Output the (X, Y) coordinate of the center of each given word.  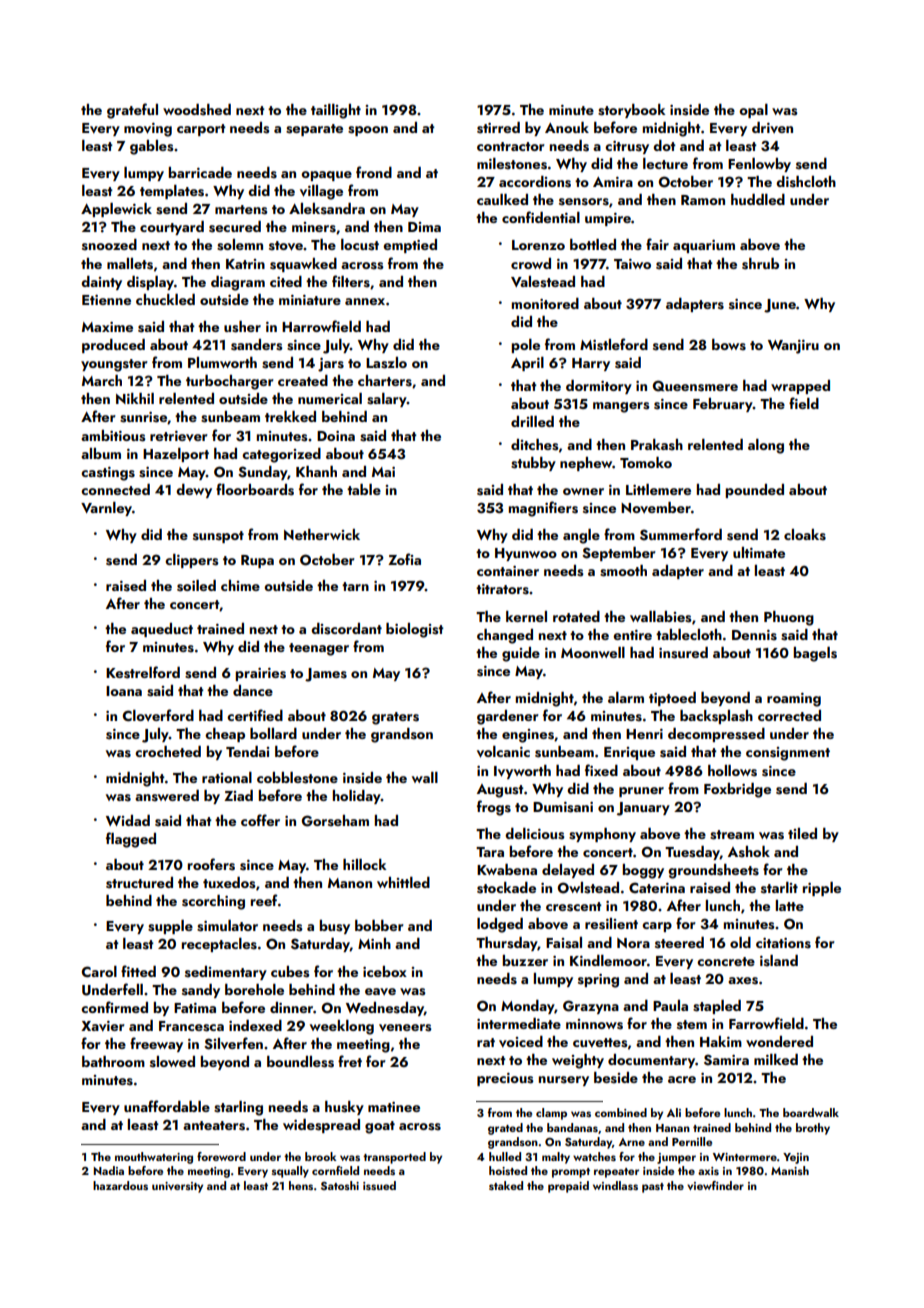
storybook (631, 111)
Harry (591, 364)
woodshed (197, 110)
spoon (368, 131)
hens (301, 1185)
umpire (608, 219)
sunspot (218, 537)
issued (379, 1185)
